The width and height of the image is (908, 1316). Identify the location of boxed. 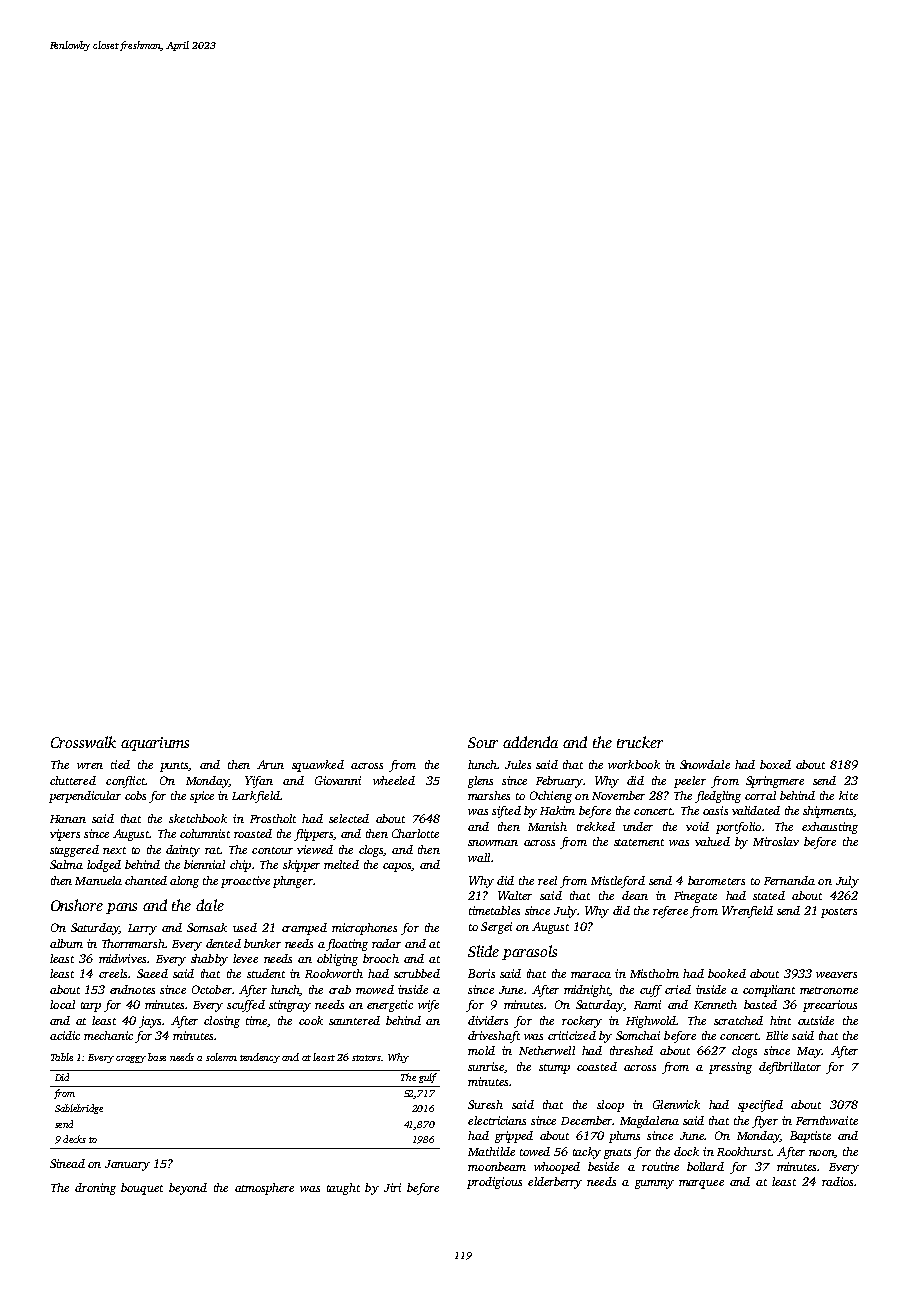
(775, 764).
